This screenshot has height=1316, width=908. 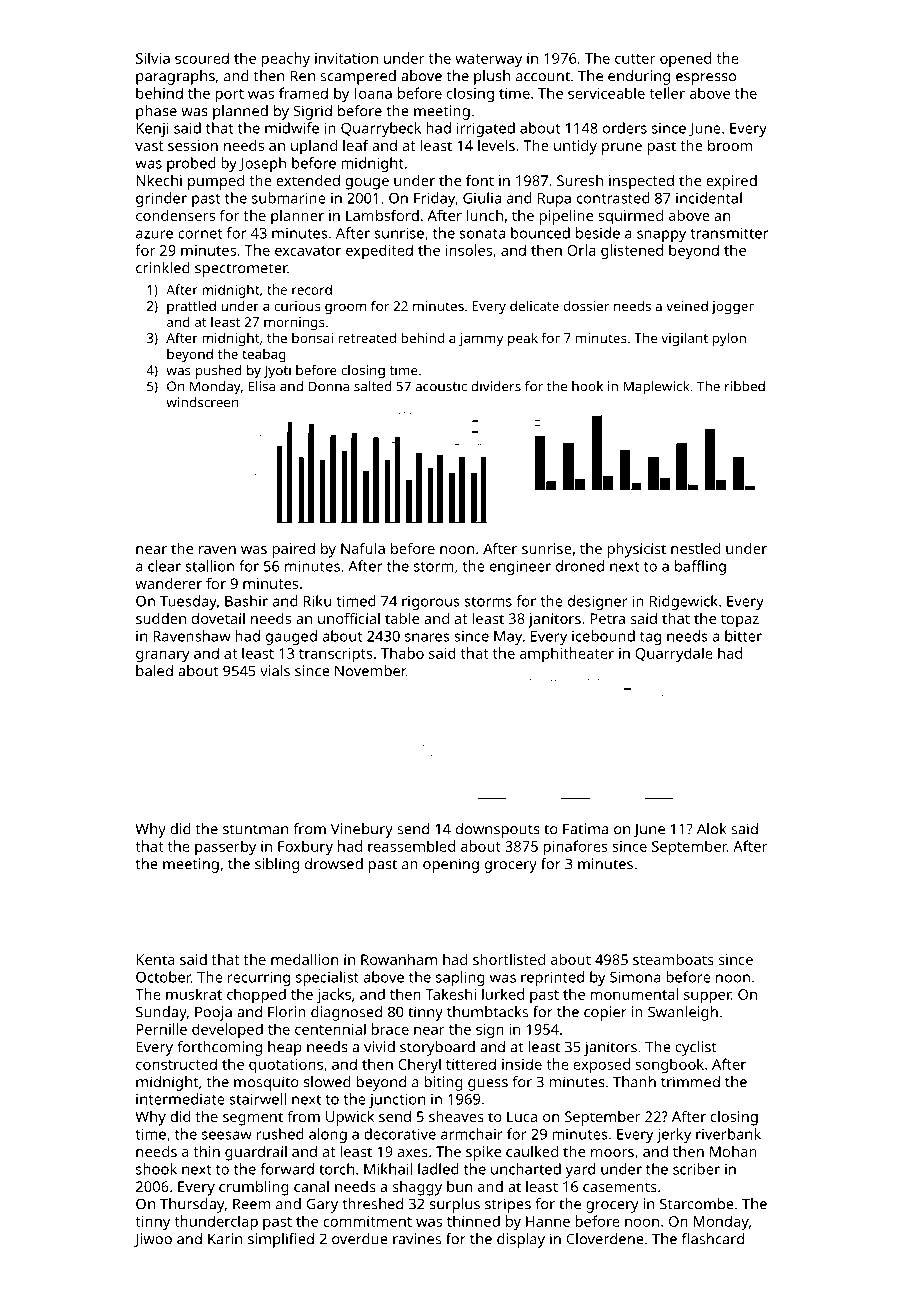 I want to click on Alok, so click(x=711, y=829).
